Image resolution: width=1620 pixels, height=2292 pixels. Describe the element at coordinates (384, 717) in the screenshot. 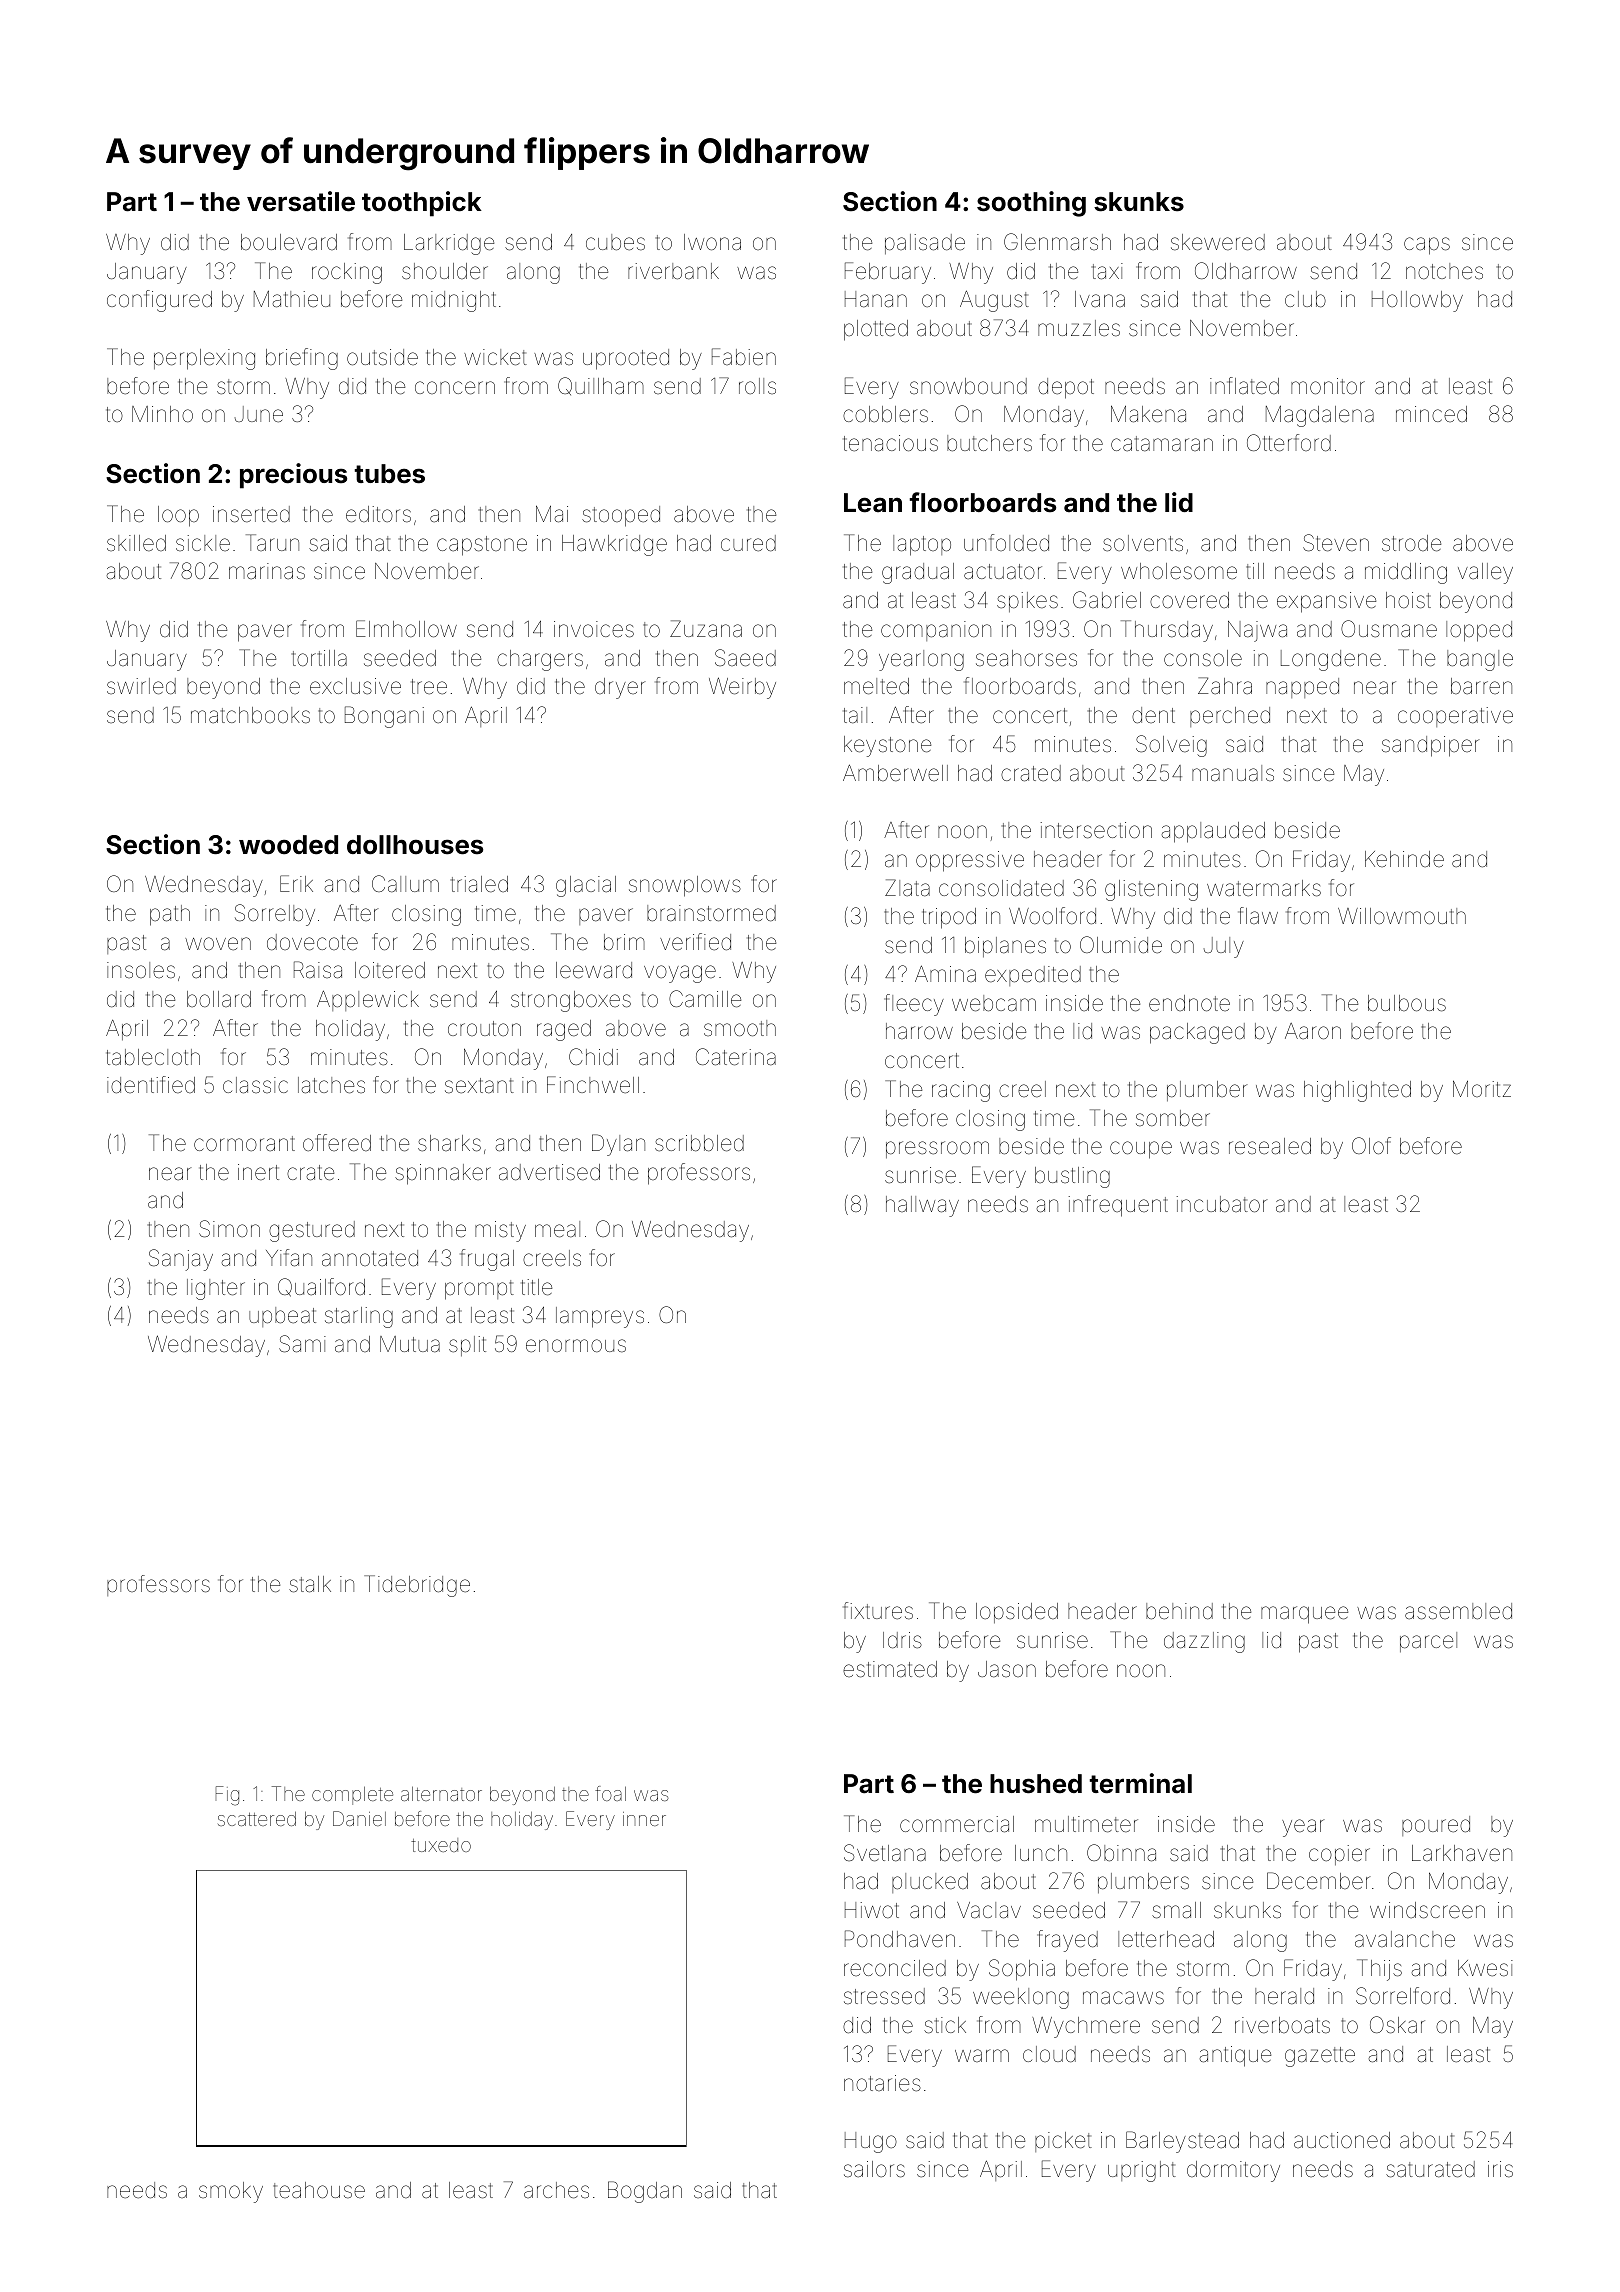

I see `Bongani` at that location.
